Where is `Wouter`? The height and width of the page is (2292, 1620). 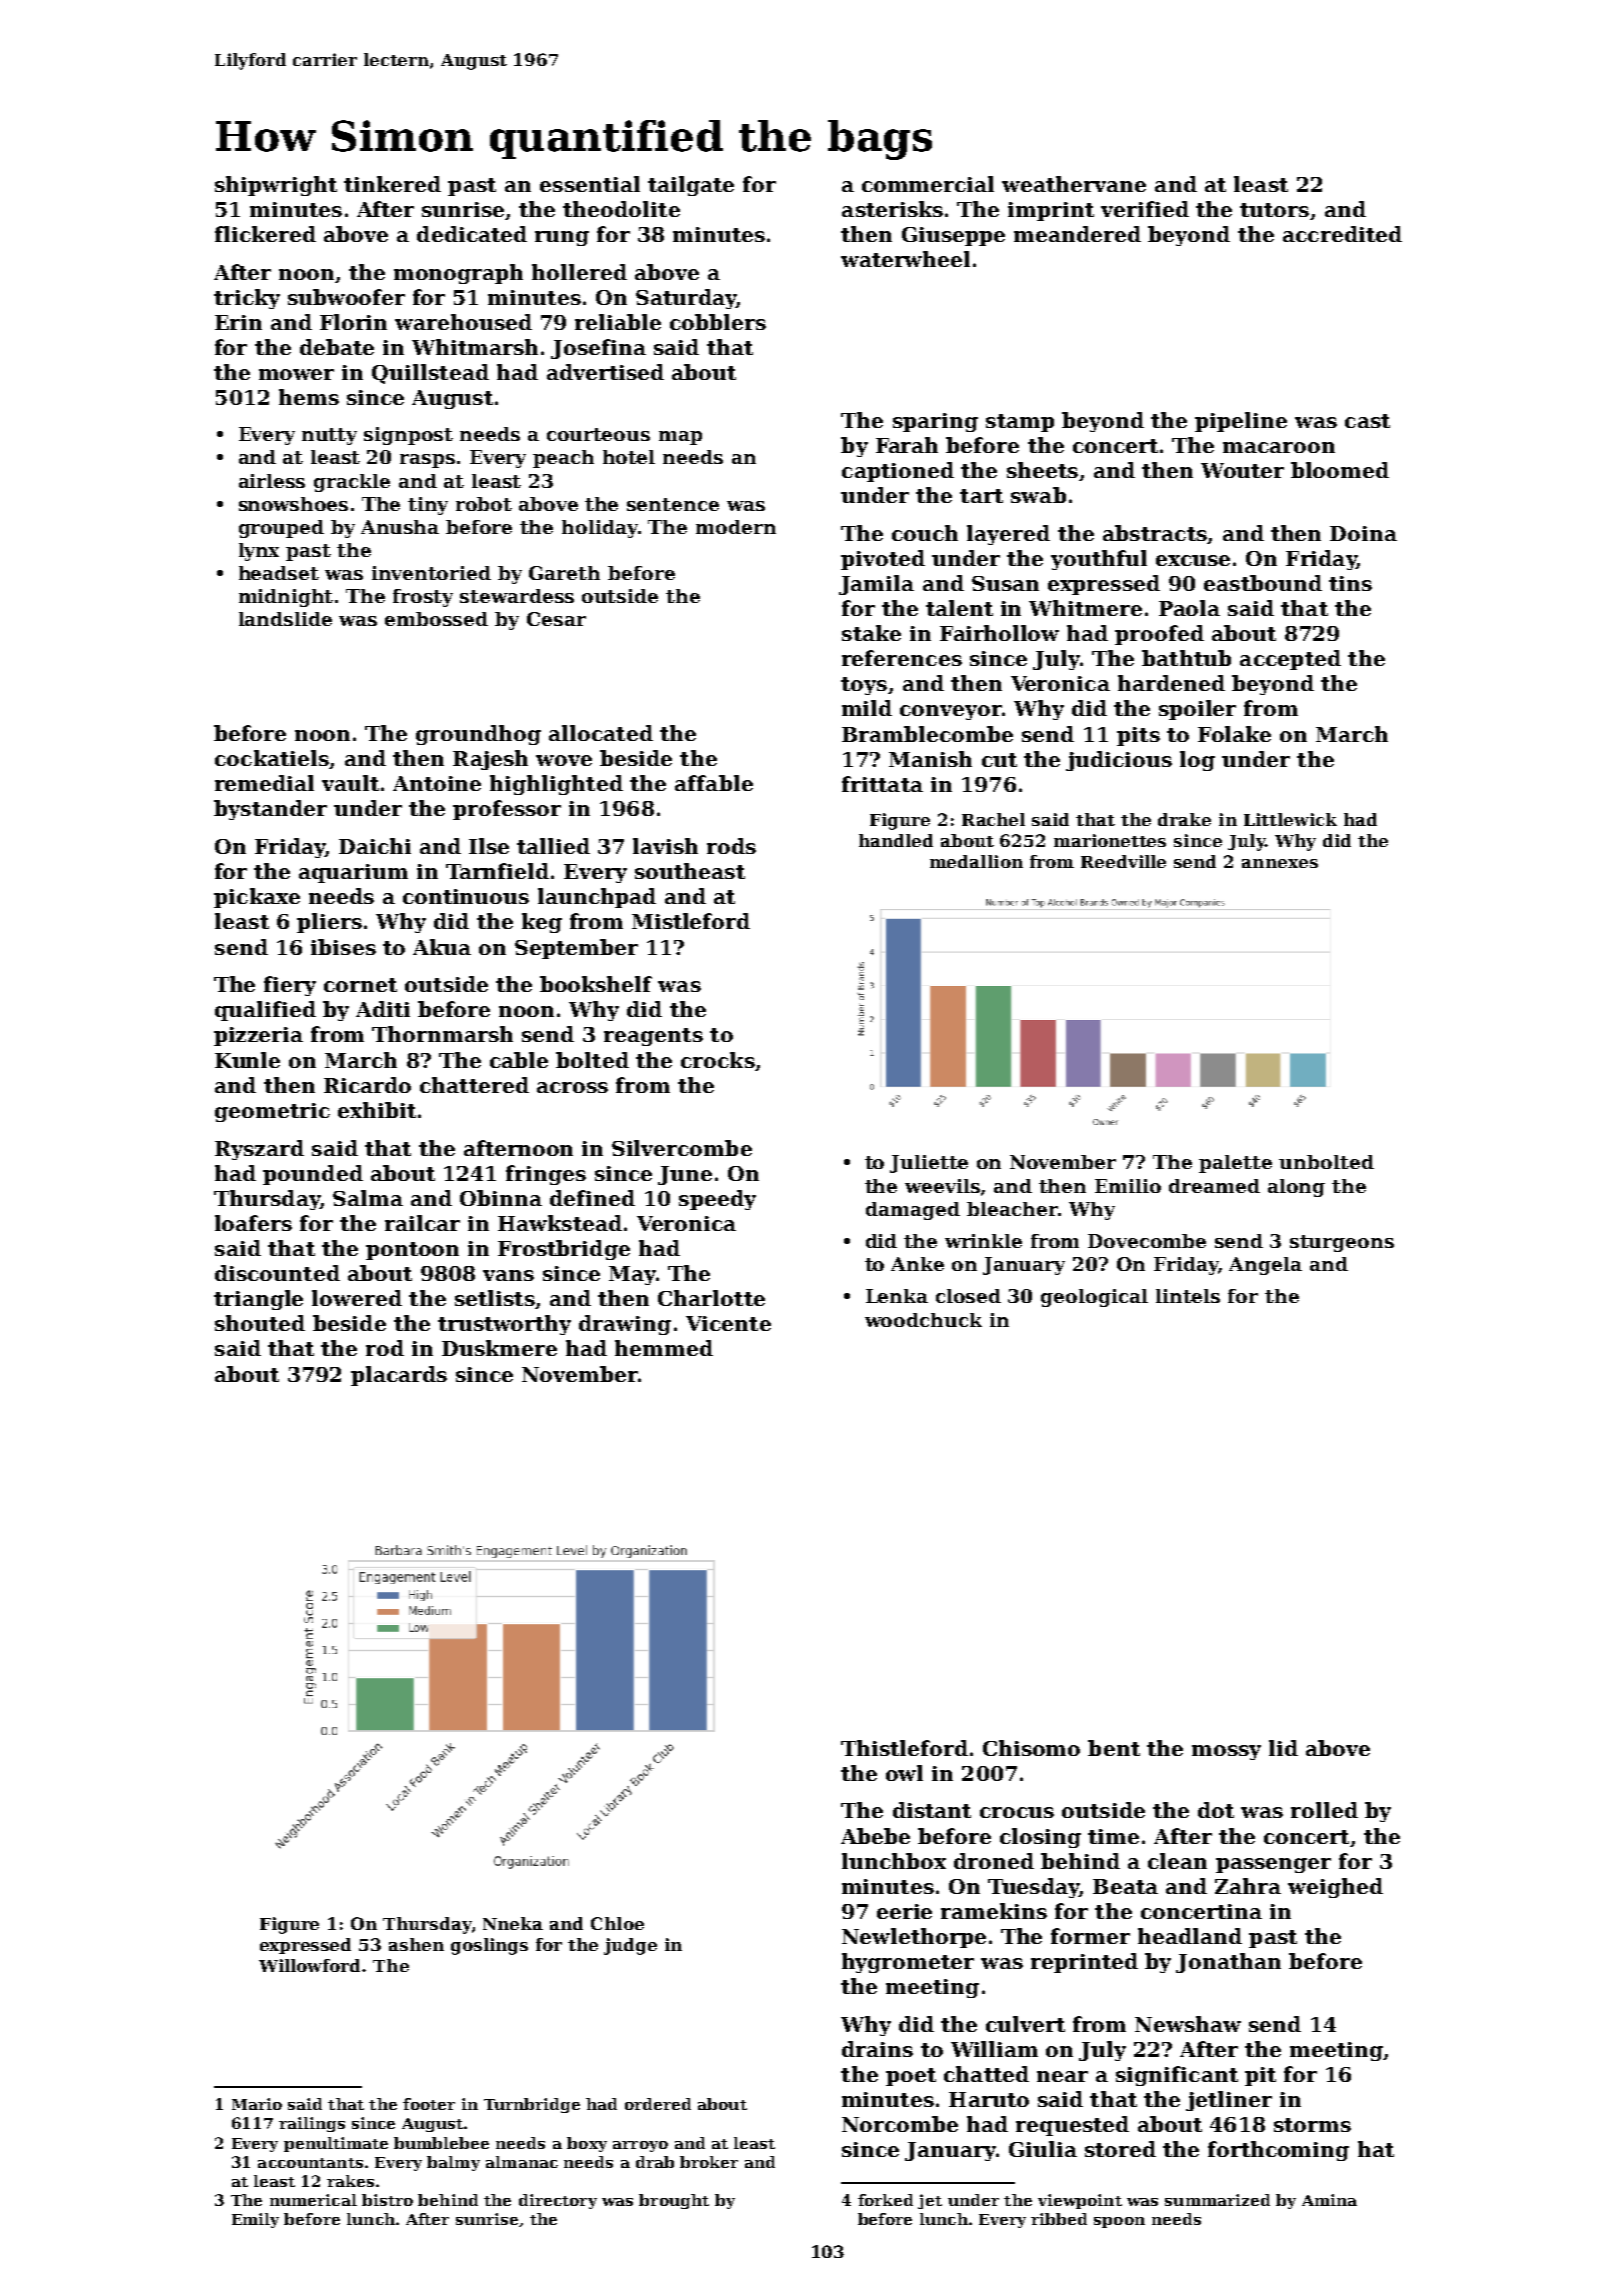 Wouter is located at coordinates (1242, 470).
